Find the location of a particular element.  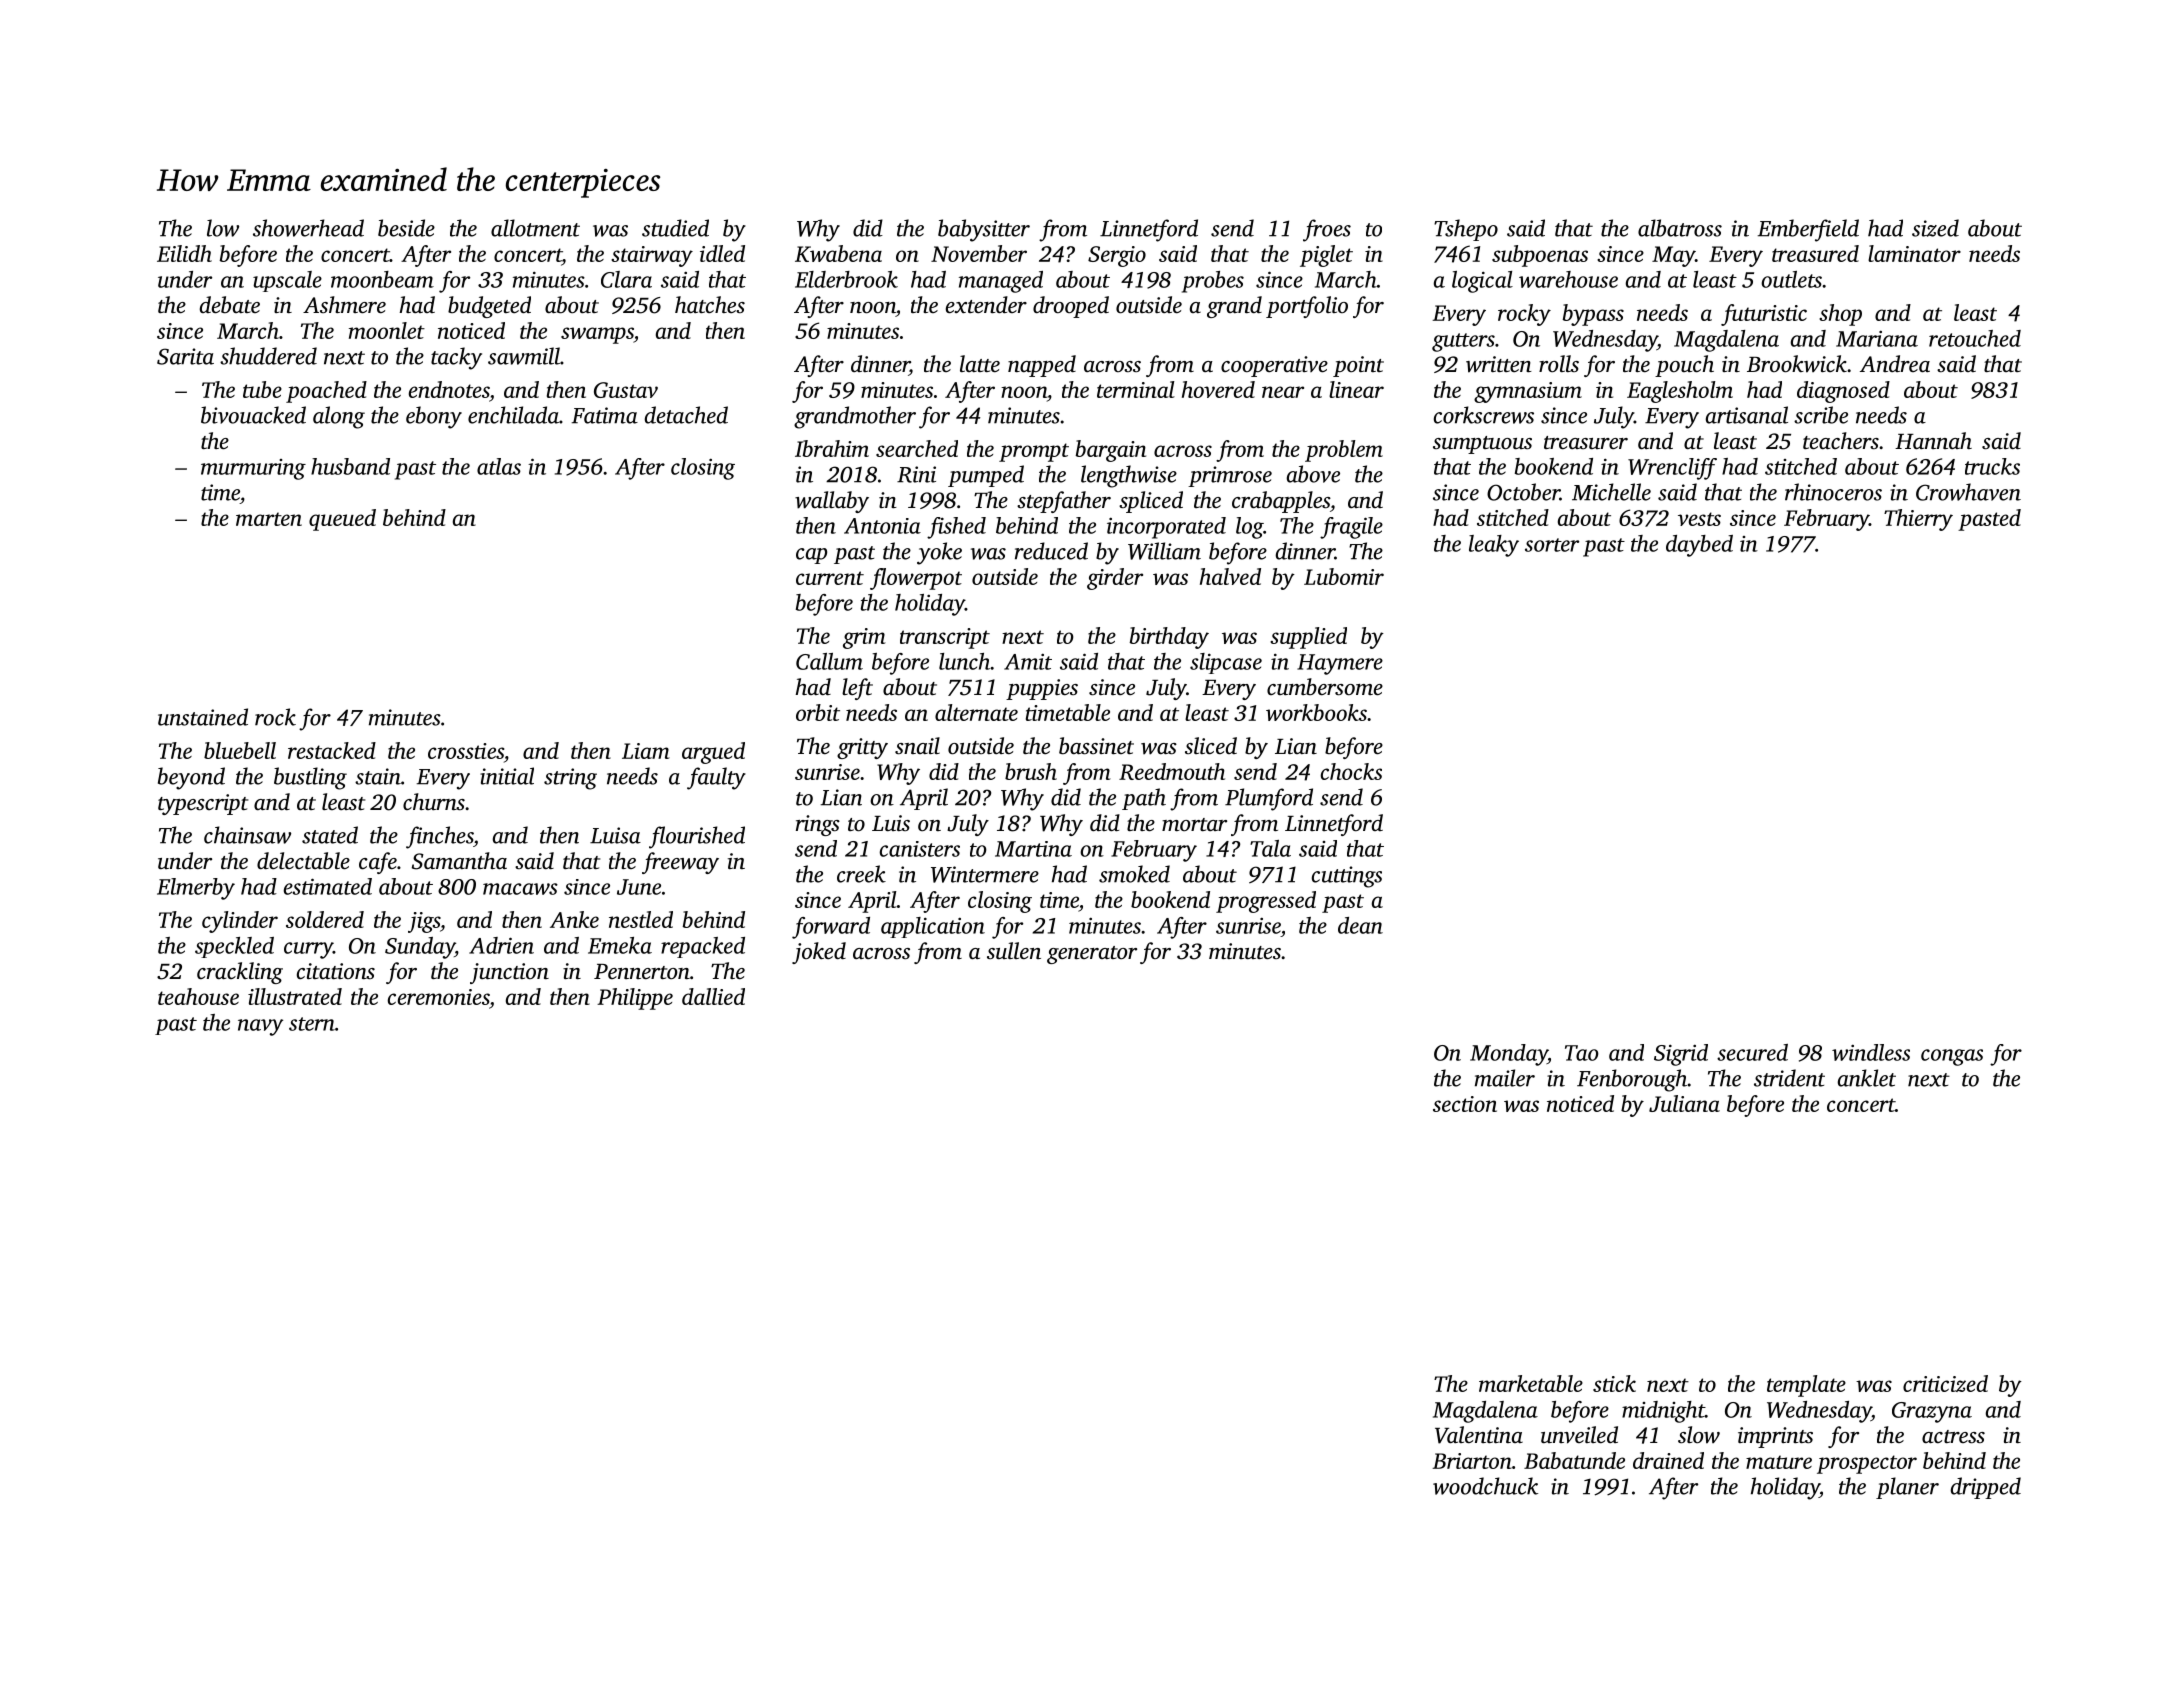

Martina is located at coordinates (1033, 849).
